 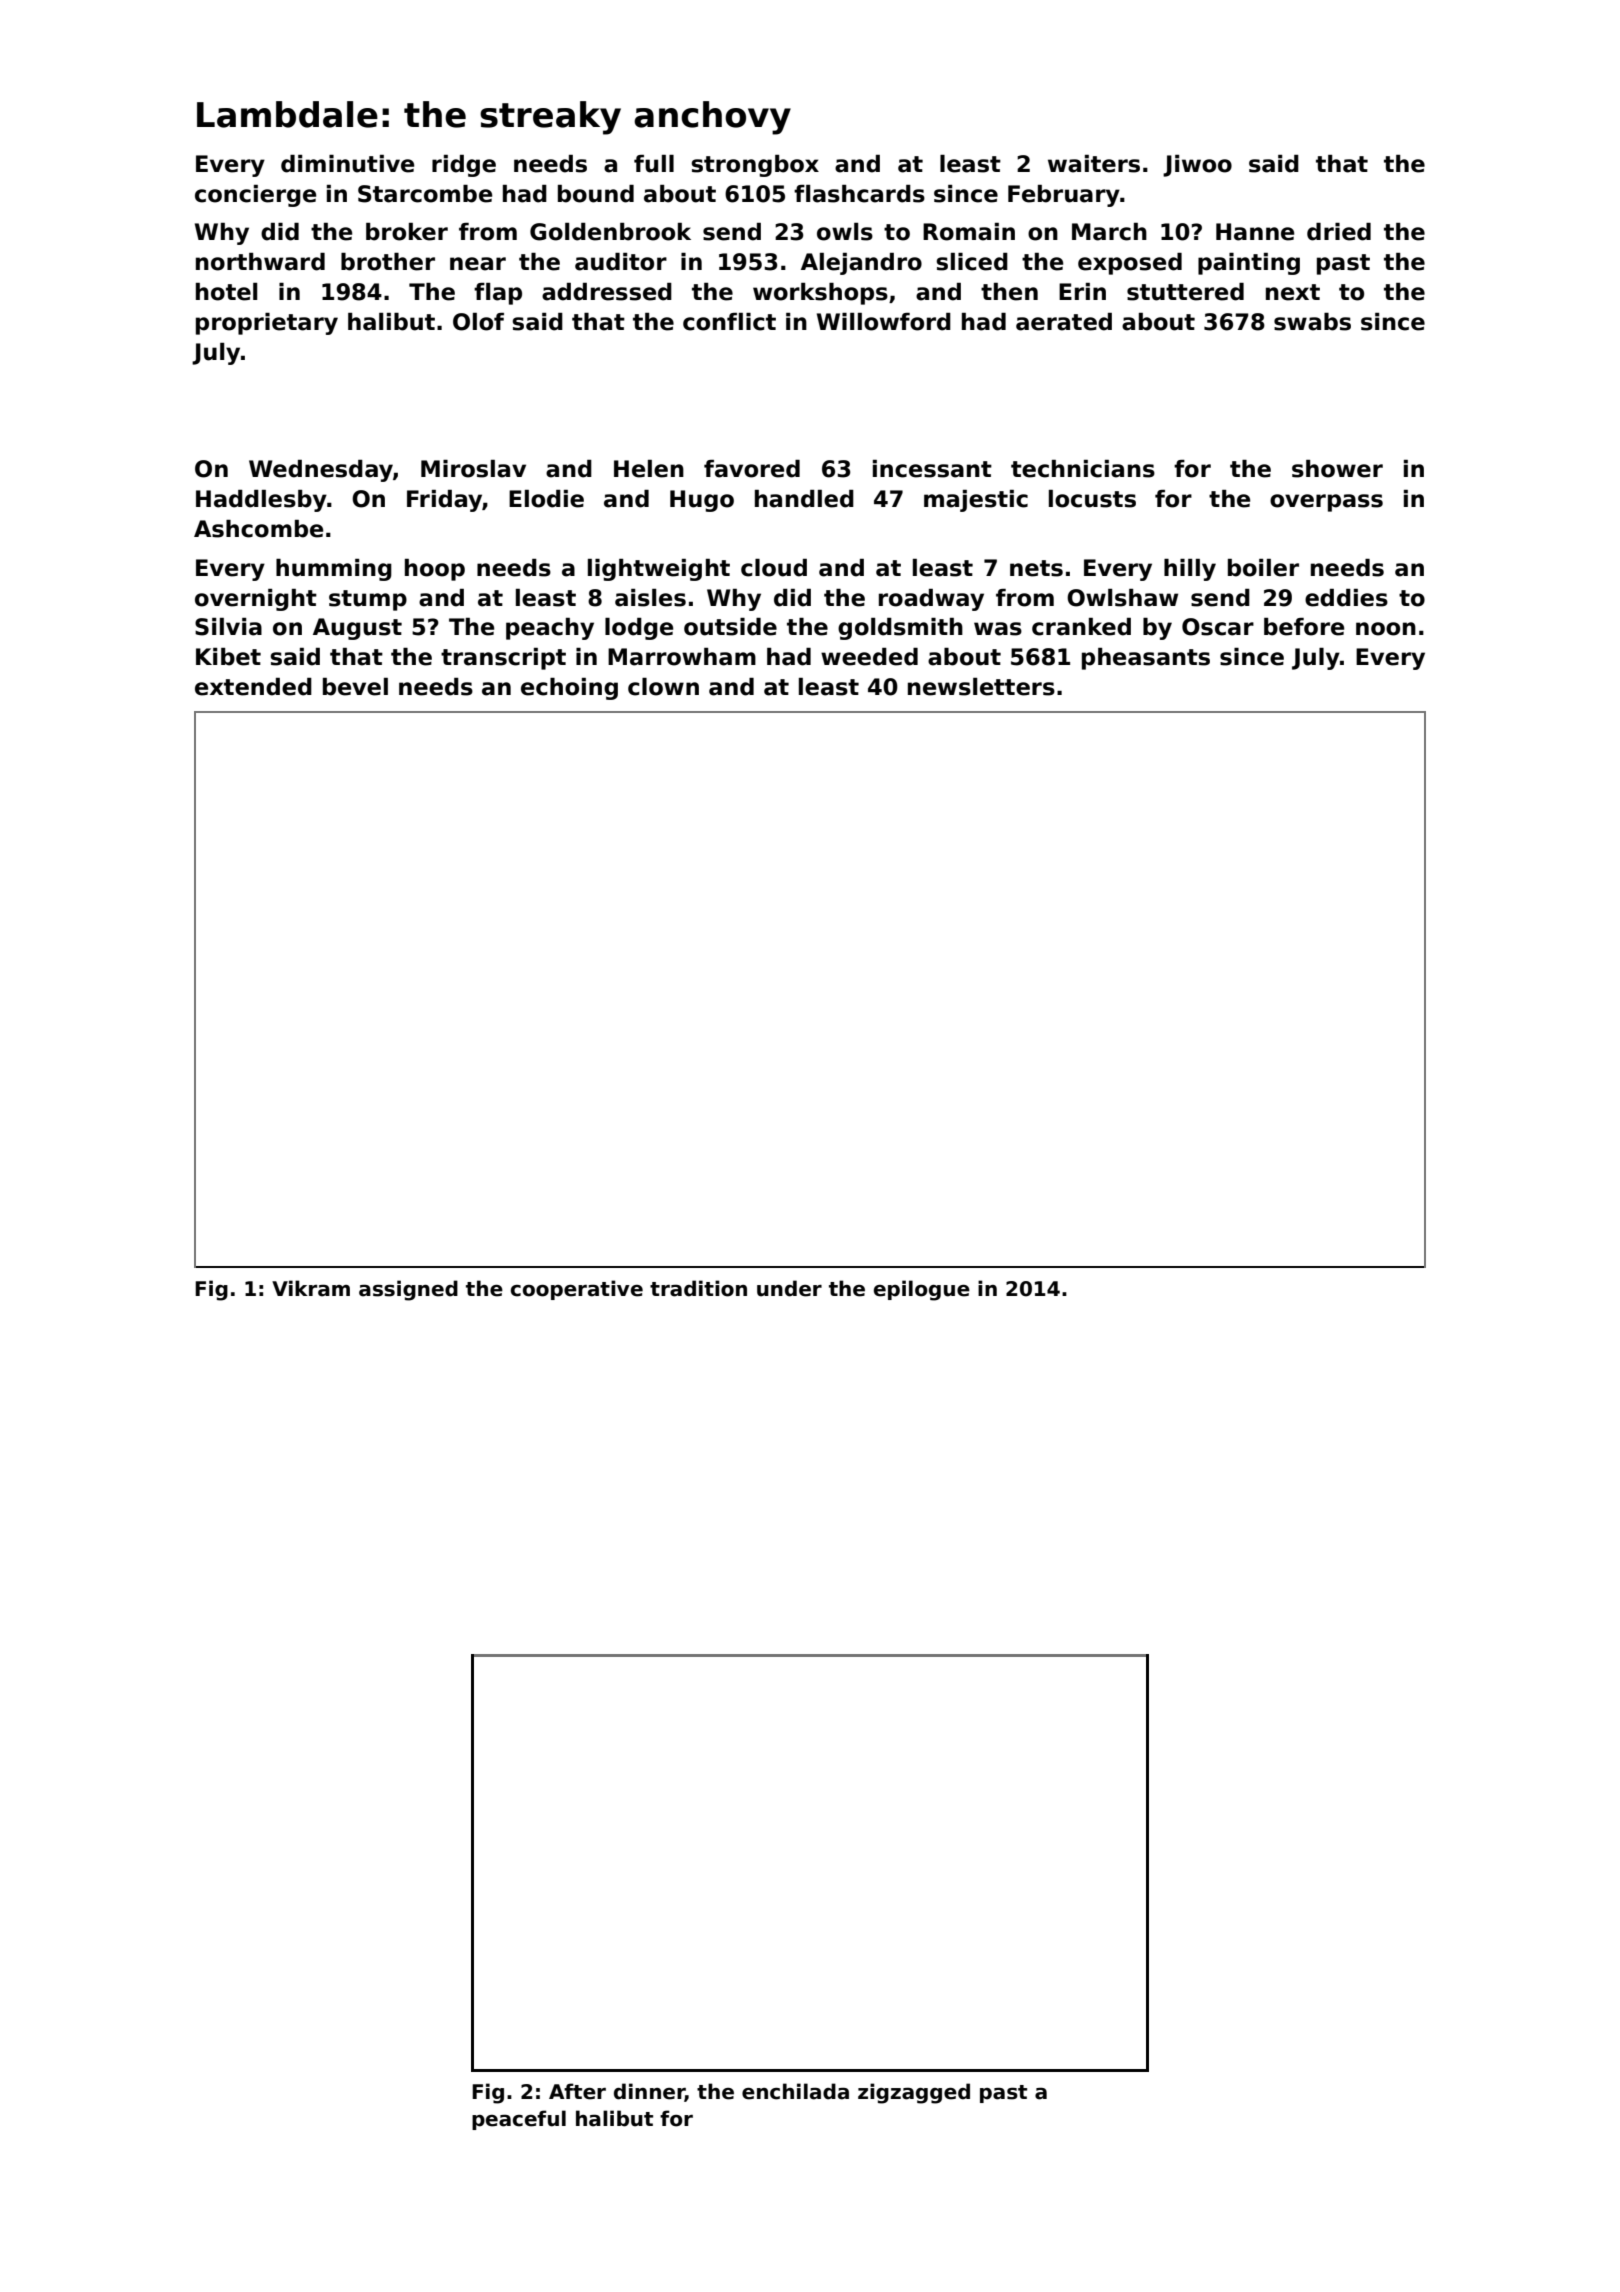 What do you see at coordinates (922, 1290) in the image?
I see `epilogue` at bounding box center [922, 1290].
